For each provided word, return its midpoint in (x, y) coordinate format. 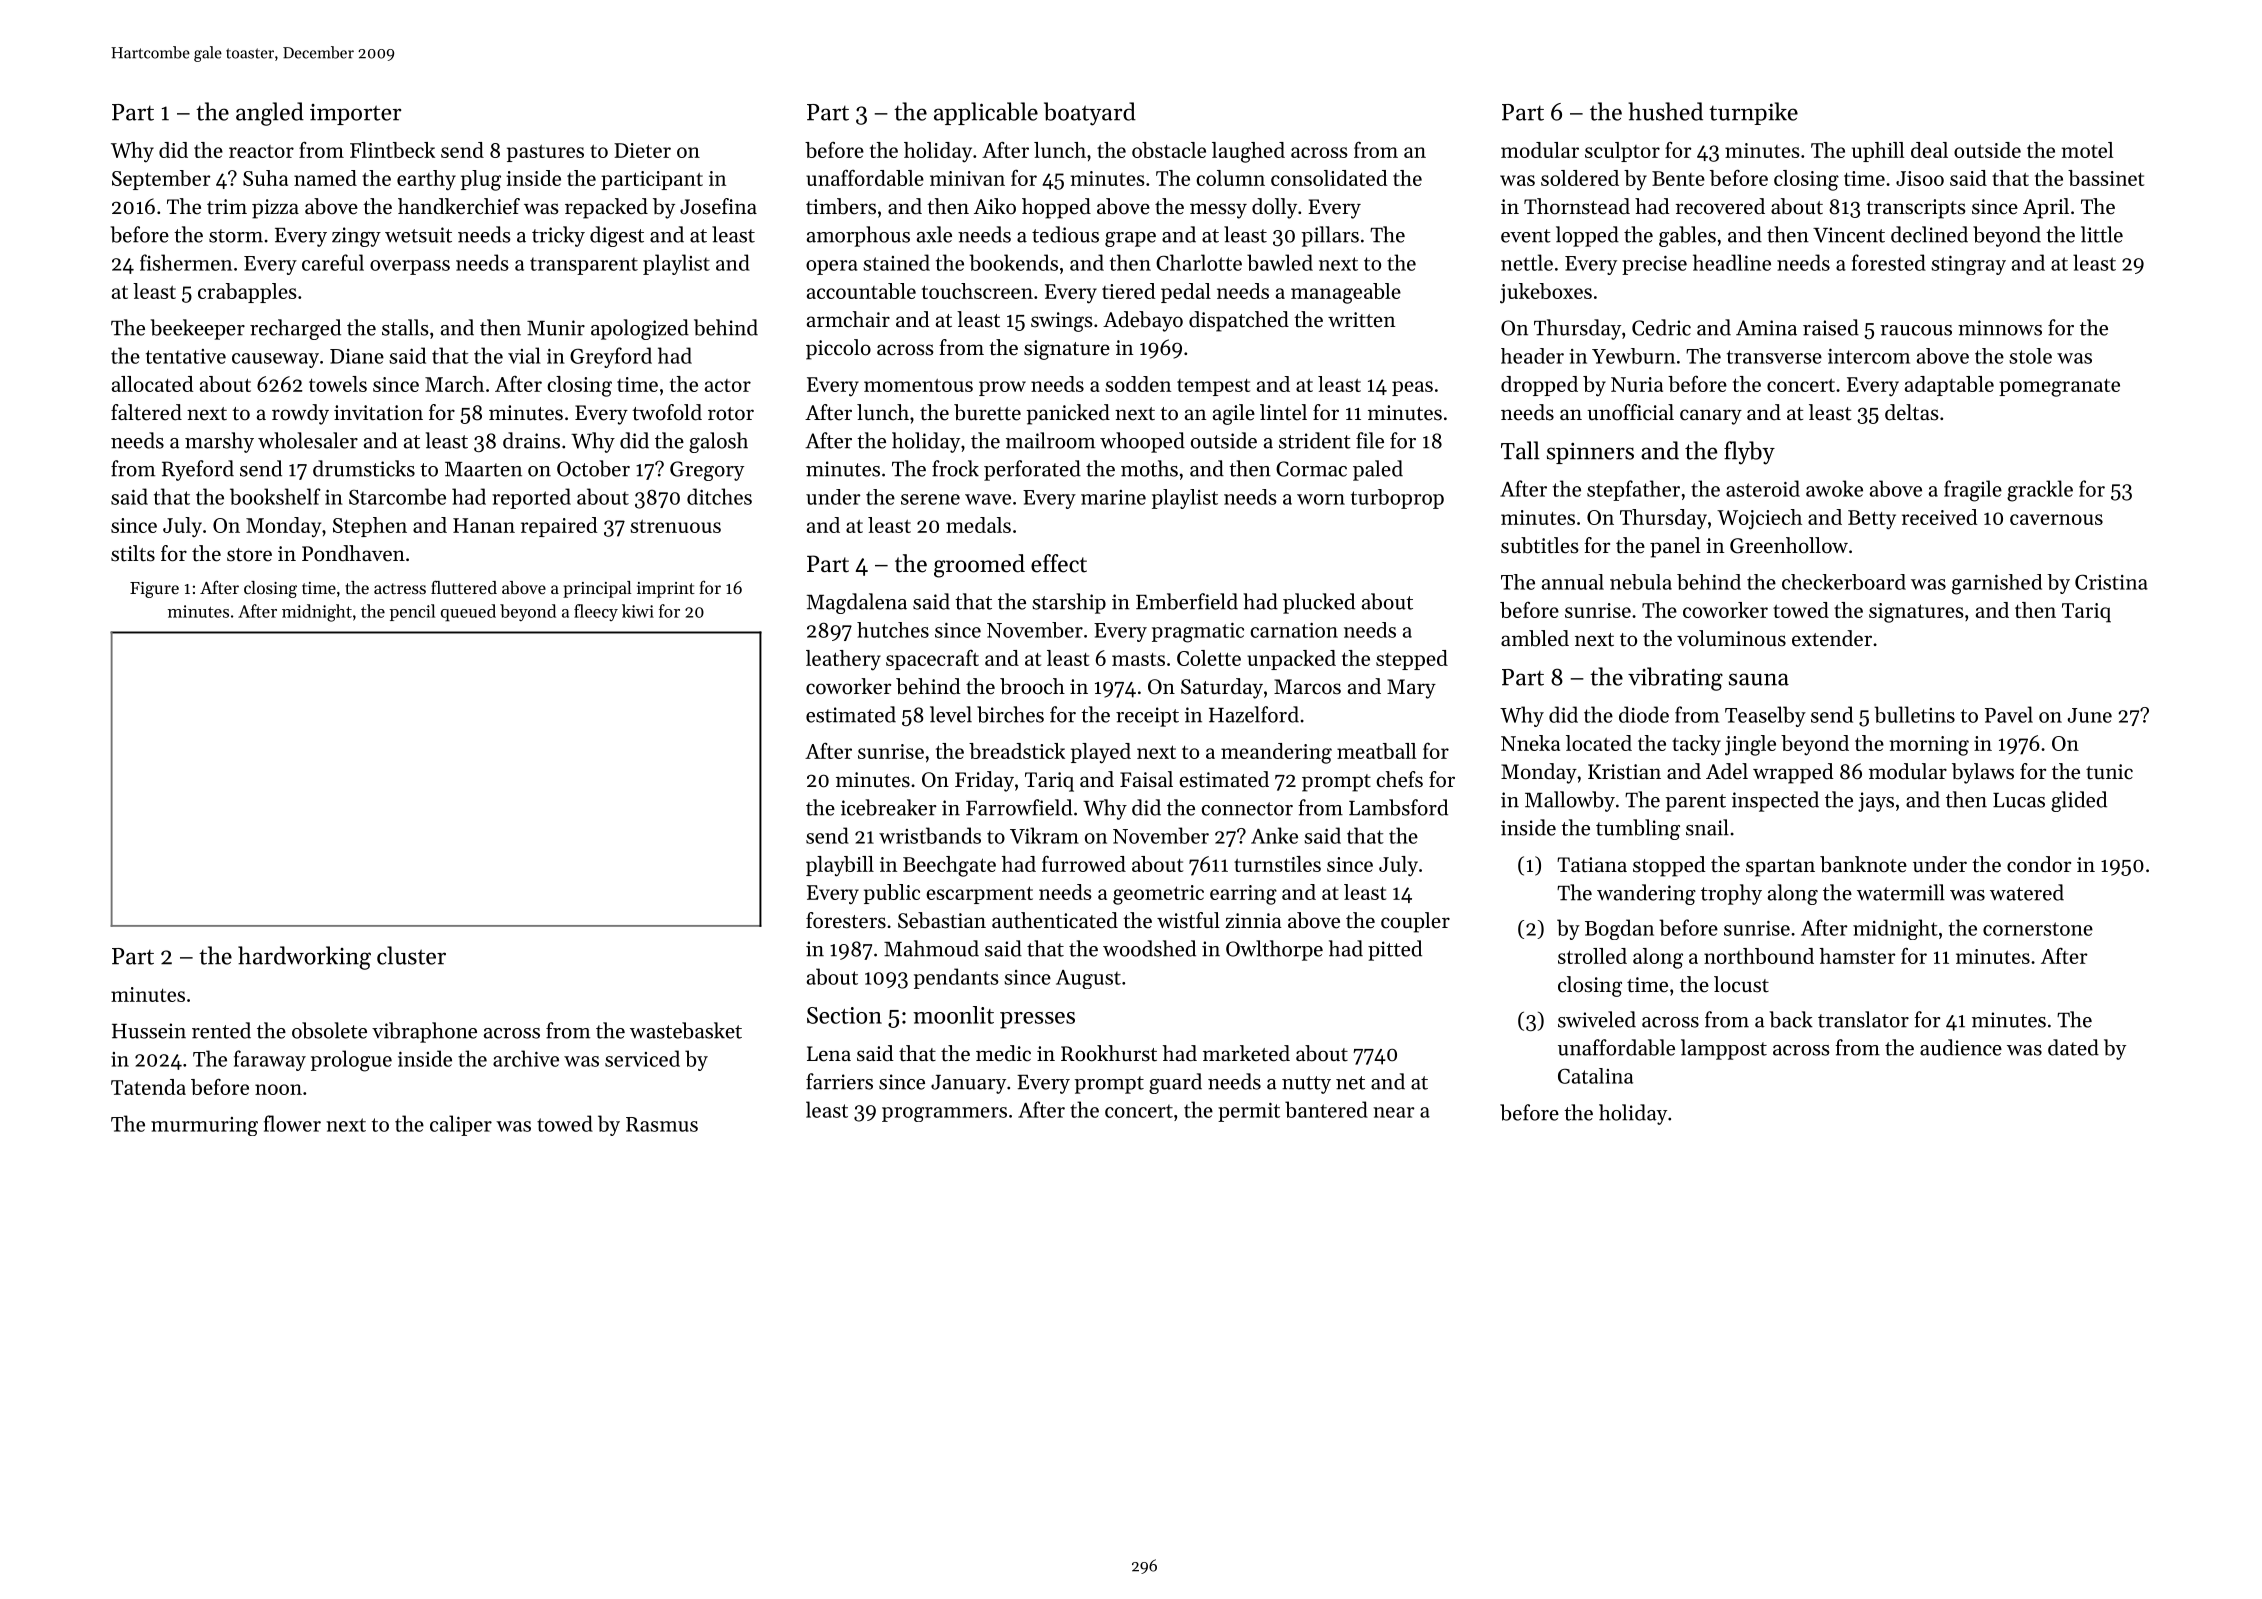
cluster (411, 955)
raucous (1916, 330)
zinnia (1253, 920)
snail (1707, 827)
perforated (1032, 470)
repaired (559, 527)
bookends (1013, 262)
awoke (1834, 488)
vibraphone (424, 1032)
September (161, 180)
